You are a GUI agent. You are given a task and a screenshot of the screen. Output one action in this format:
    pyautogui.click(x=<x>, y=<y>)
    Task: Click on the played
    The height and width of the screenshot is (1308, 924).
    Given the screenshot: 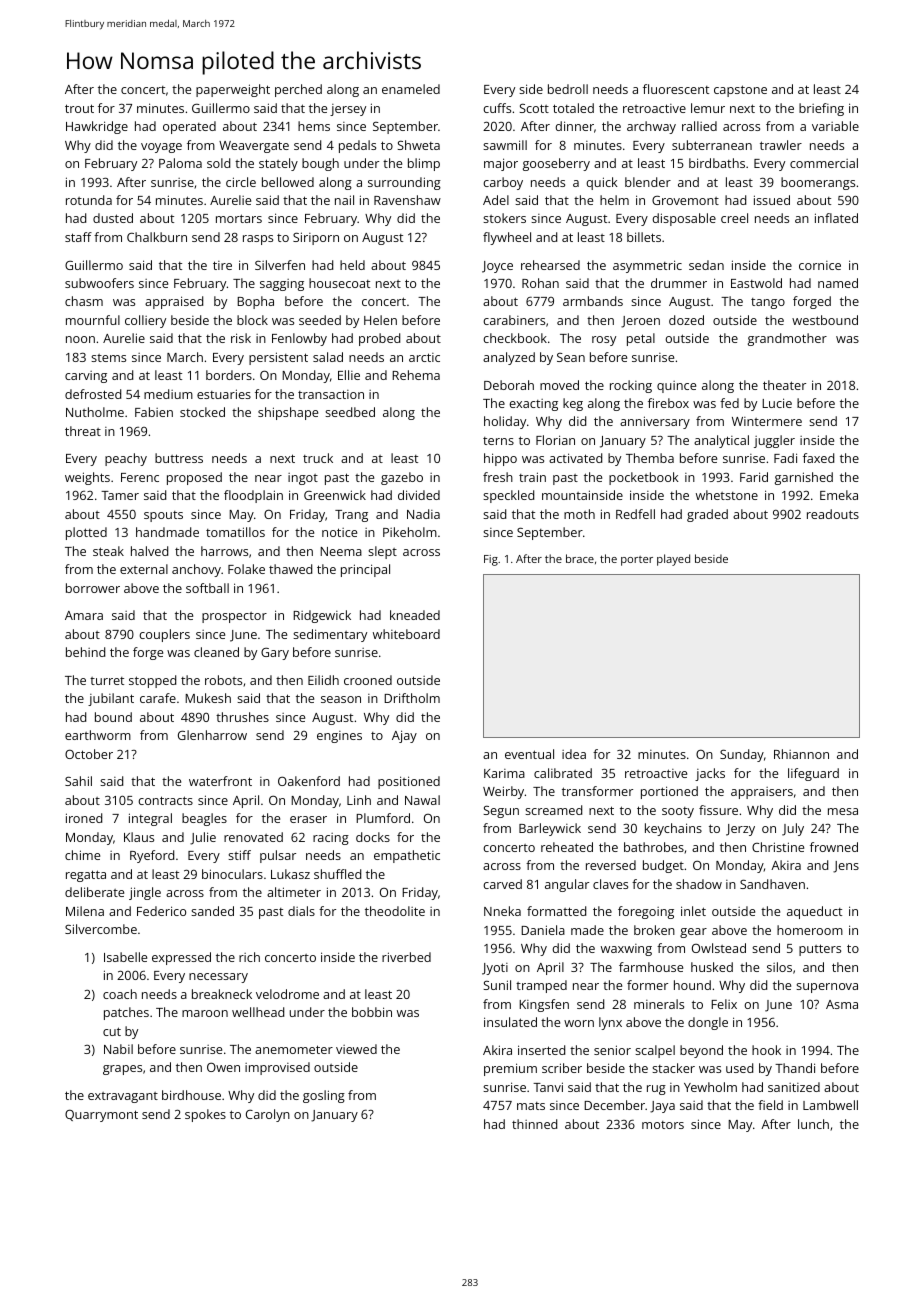 What is the action you would take?
    pyautogui.click(x=673, y=560)
